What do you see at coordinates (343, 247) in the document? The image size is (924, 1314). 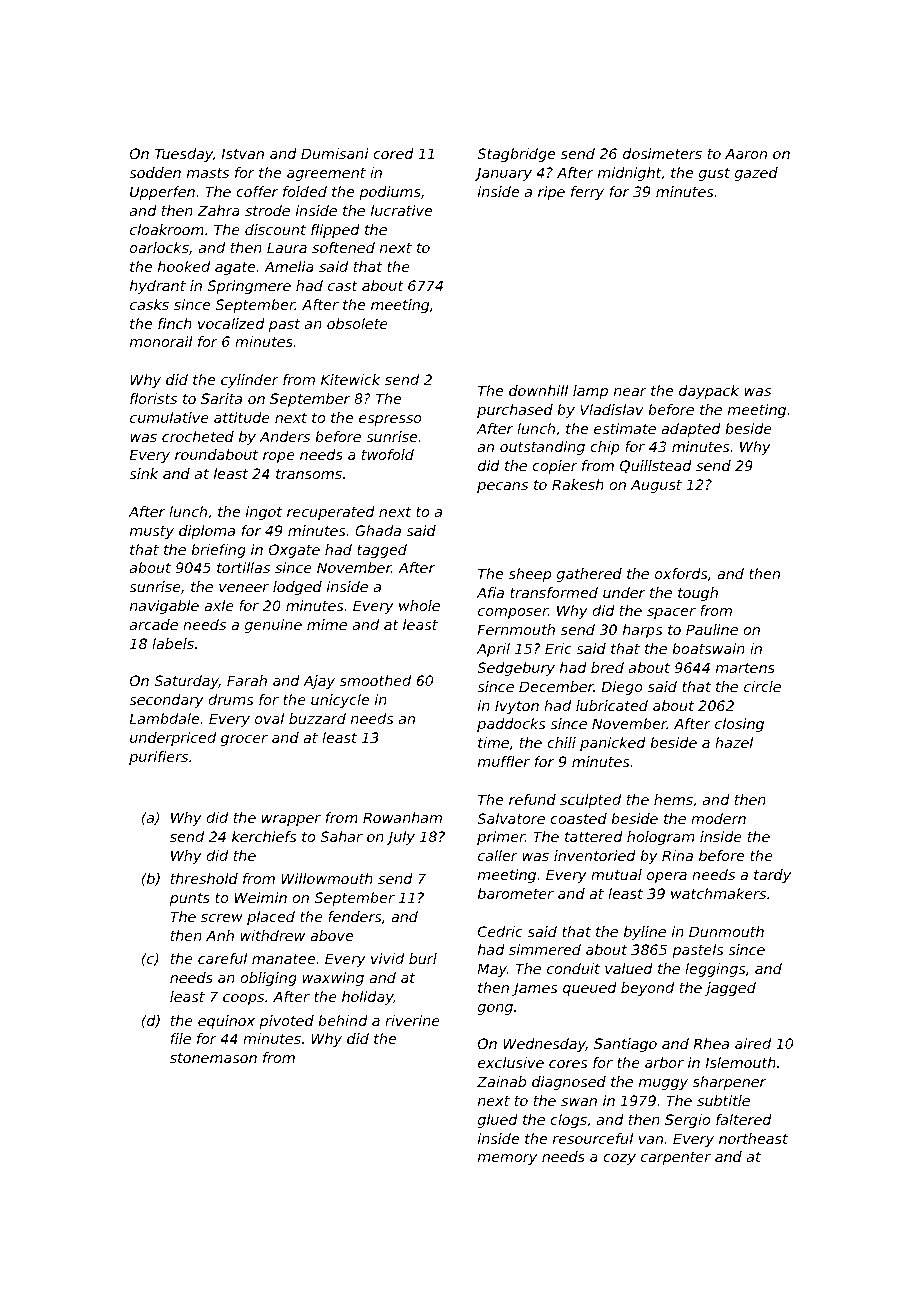 I see `softened` at bounding box center [343, 247].
